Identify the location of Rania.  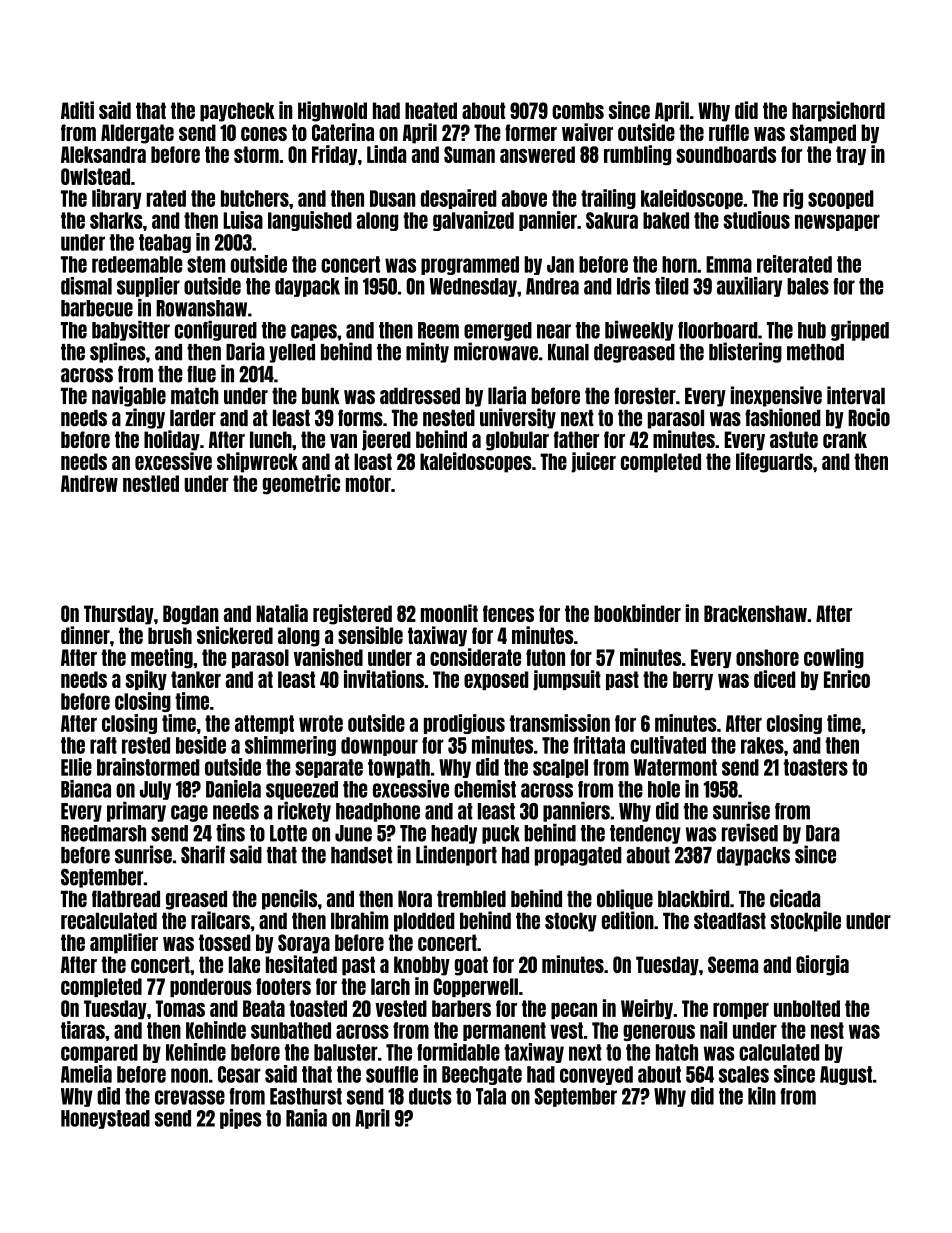
(306, 1118).
